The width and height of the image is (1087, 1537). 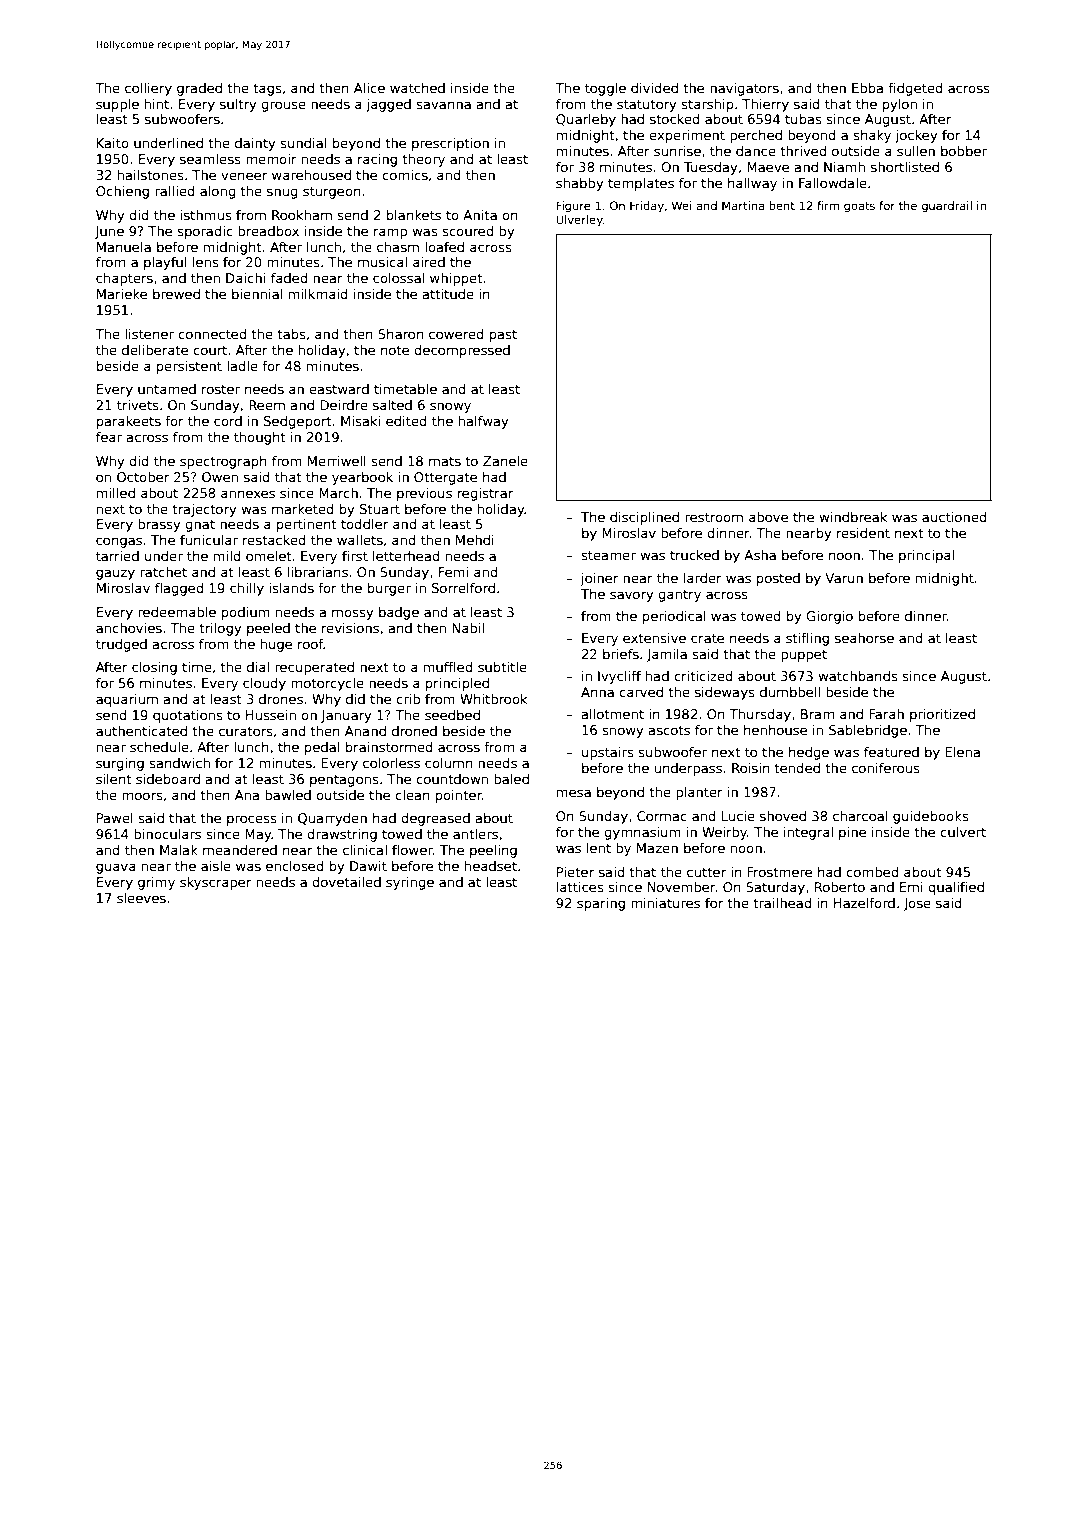 I want to click on graded, so click(x=199, y=89).
